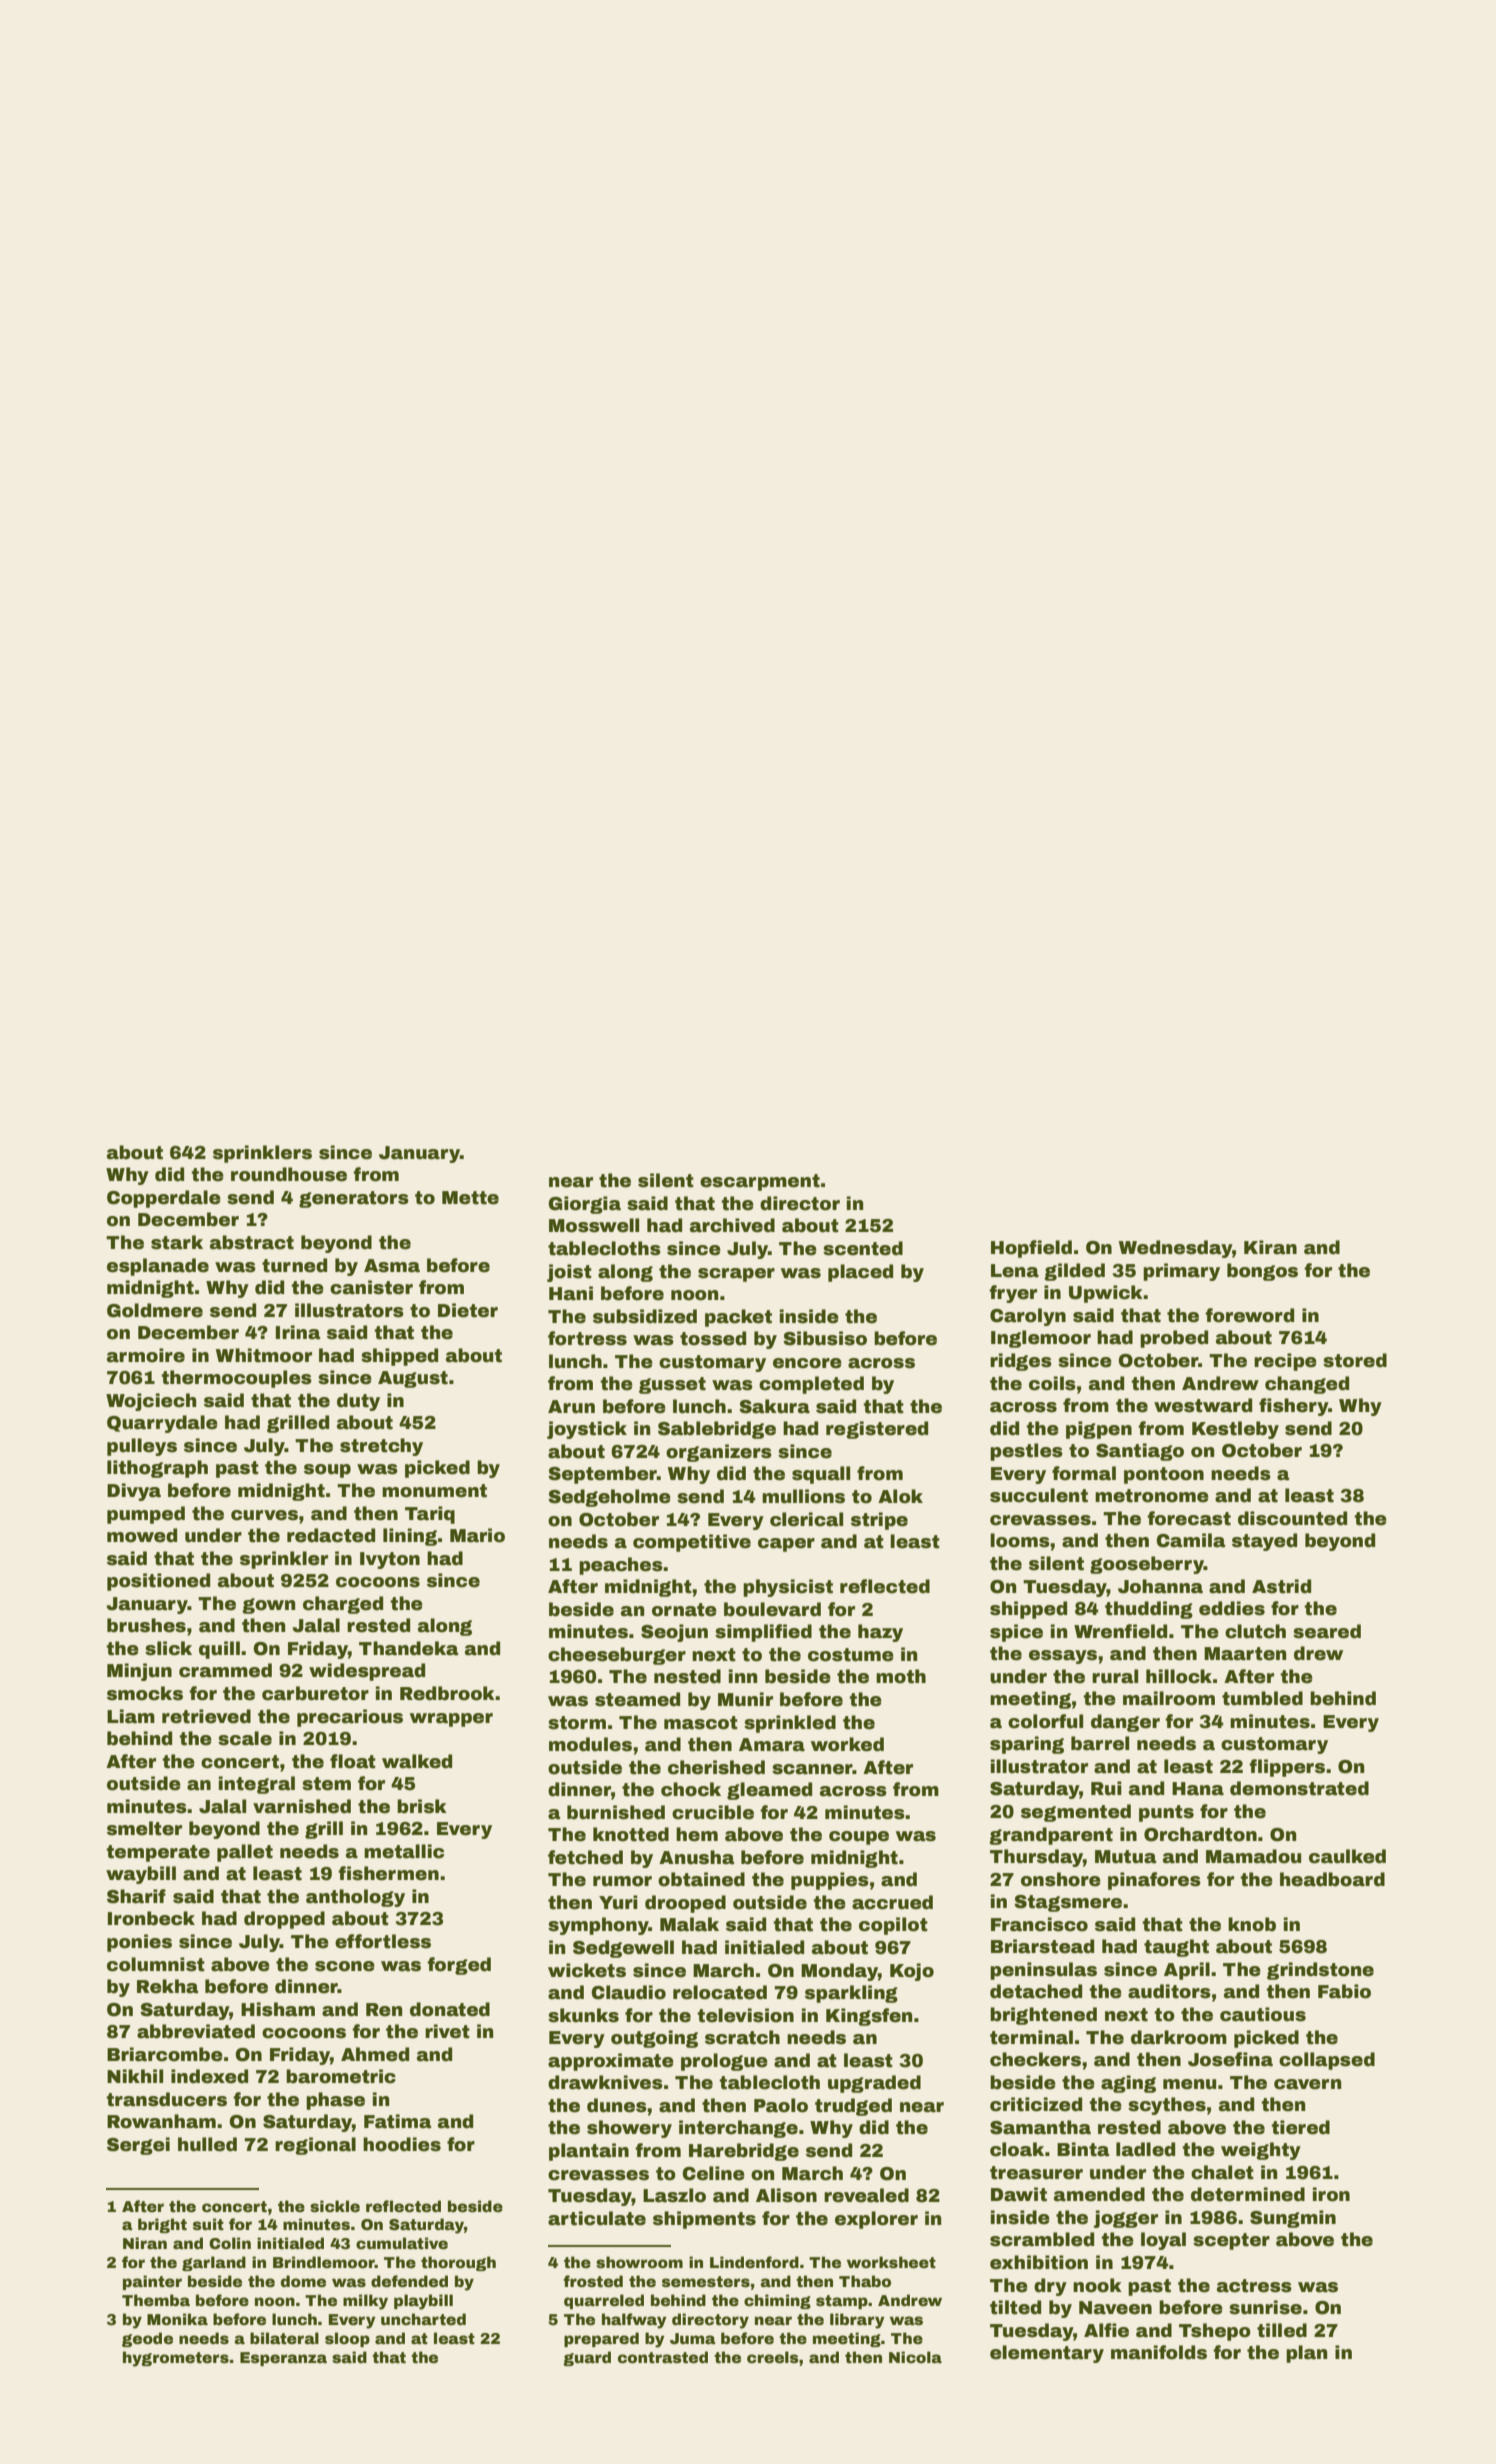  I want to click on metronome, so click(1152, 1496).
